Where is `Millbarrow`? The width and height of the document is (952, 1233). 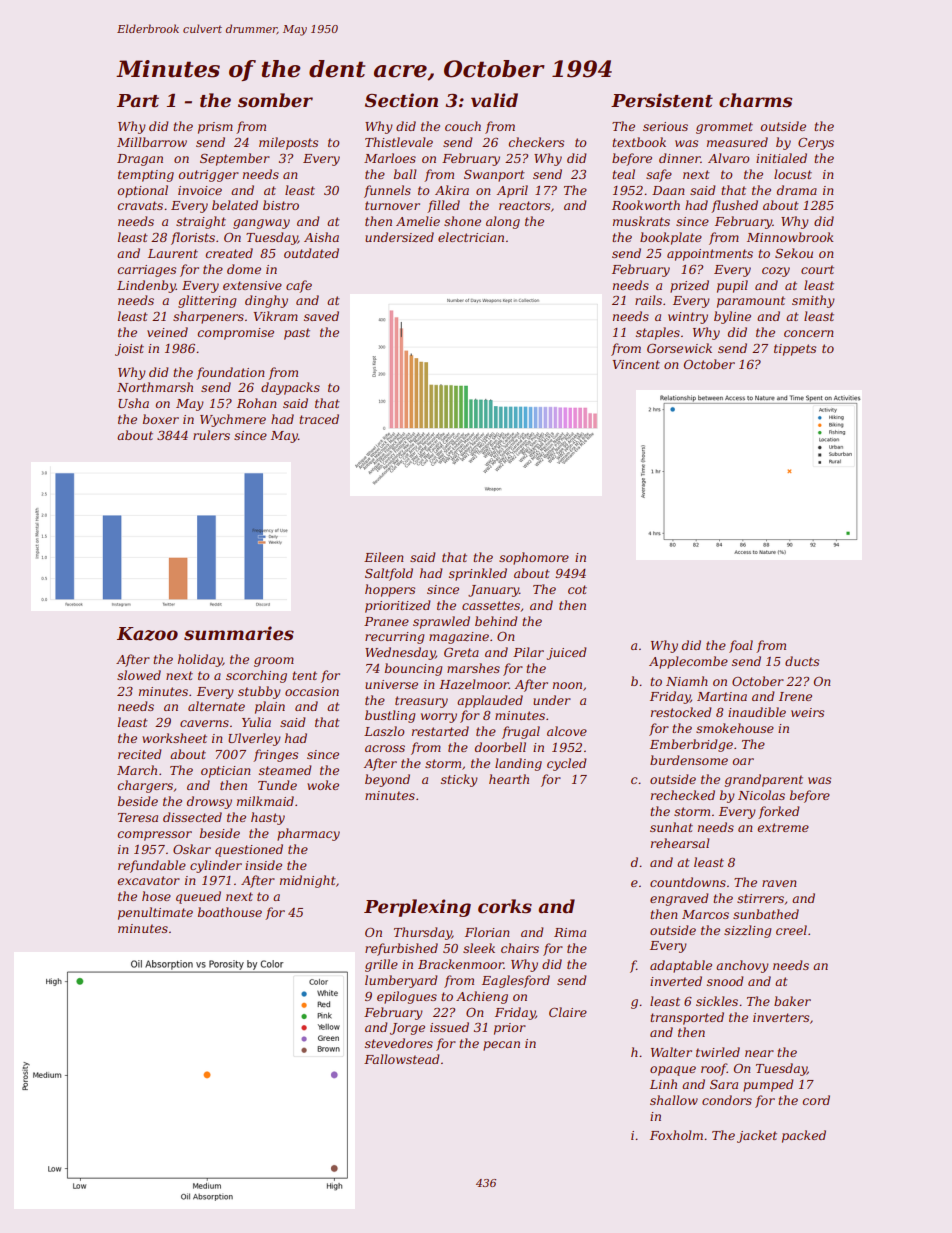
Millbarrow is located at coordinates (152, 142).
